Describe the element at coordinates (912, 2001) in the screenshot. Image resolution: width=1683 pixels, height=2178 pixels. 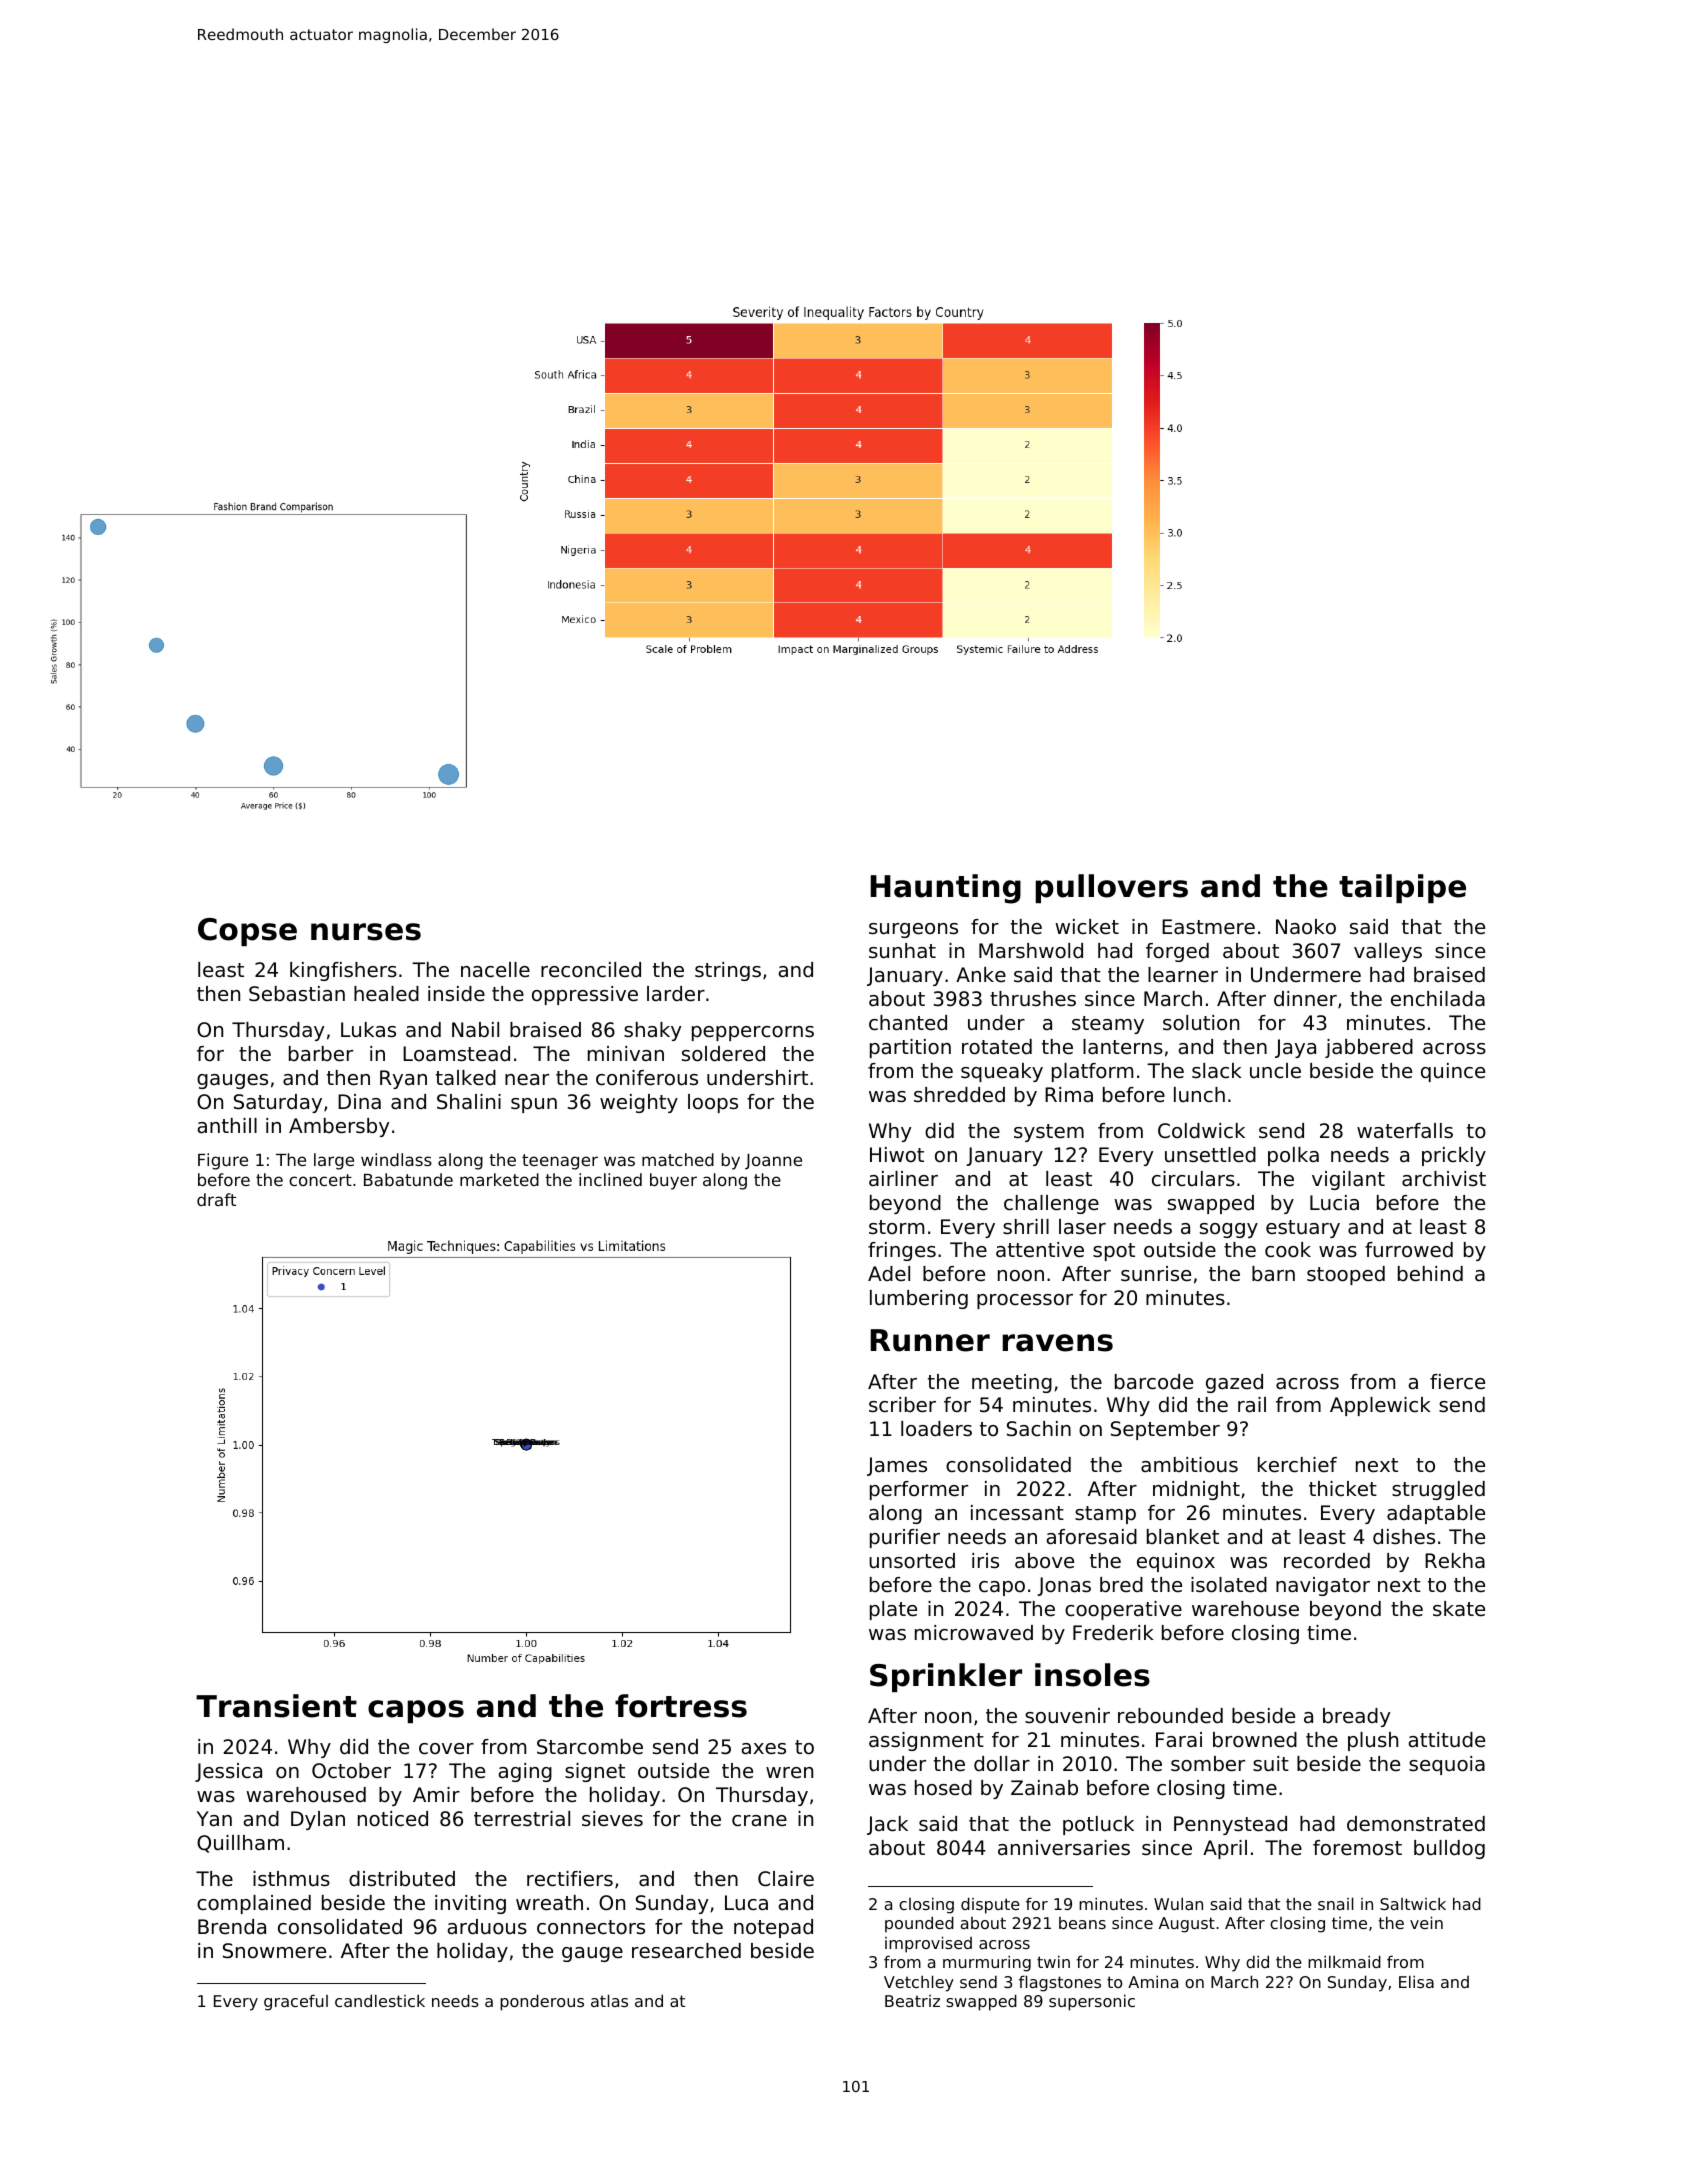
I see `Beatriz` at that location.
